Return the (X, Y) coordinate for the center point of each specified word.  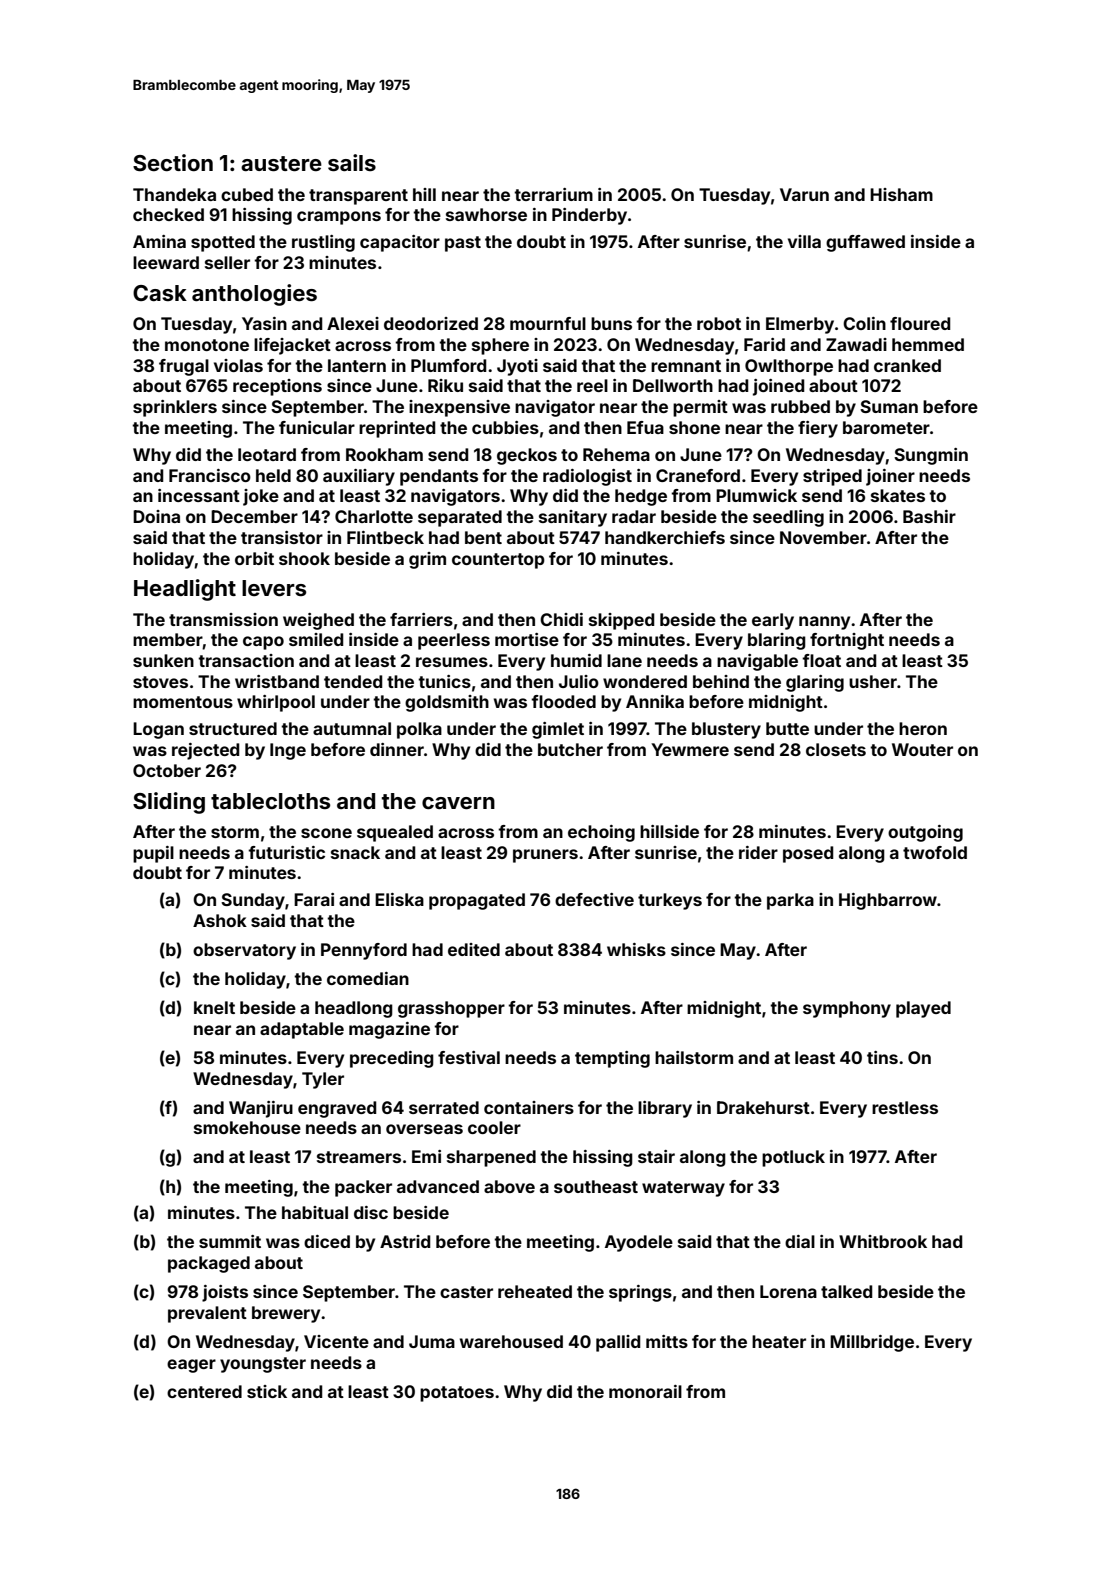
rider (758, 852)
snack (355, 852)
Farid (764, 344)
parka (790, 901)
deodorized (431, 323)
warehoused (511, 1341)
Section (173, 162)
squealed (395, 833)
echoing (601, 833)
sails (352, 162)
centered (204, 1391)
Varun (804, 194)
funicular (317, 427)
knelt (214, 1007)
